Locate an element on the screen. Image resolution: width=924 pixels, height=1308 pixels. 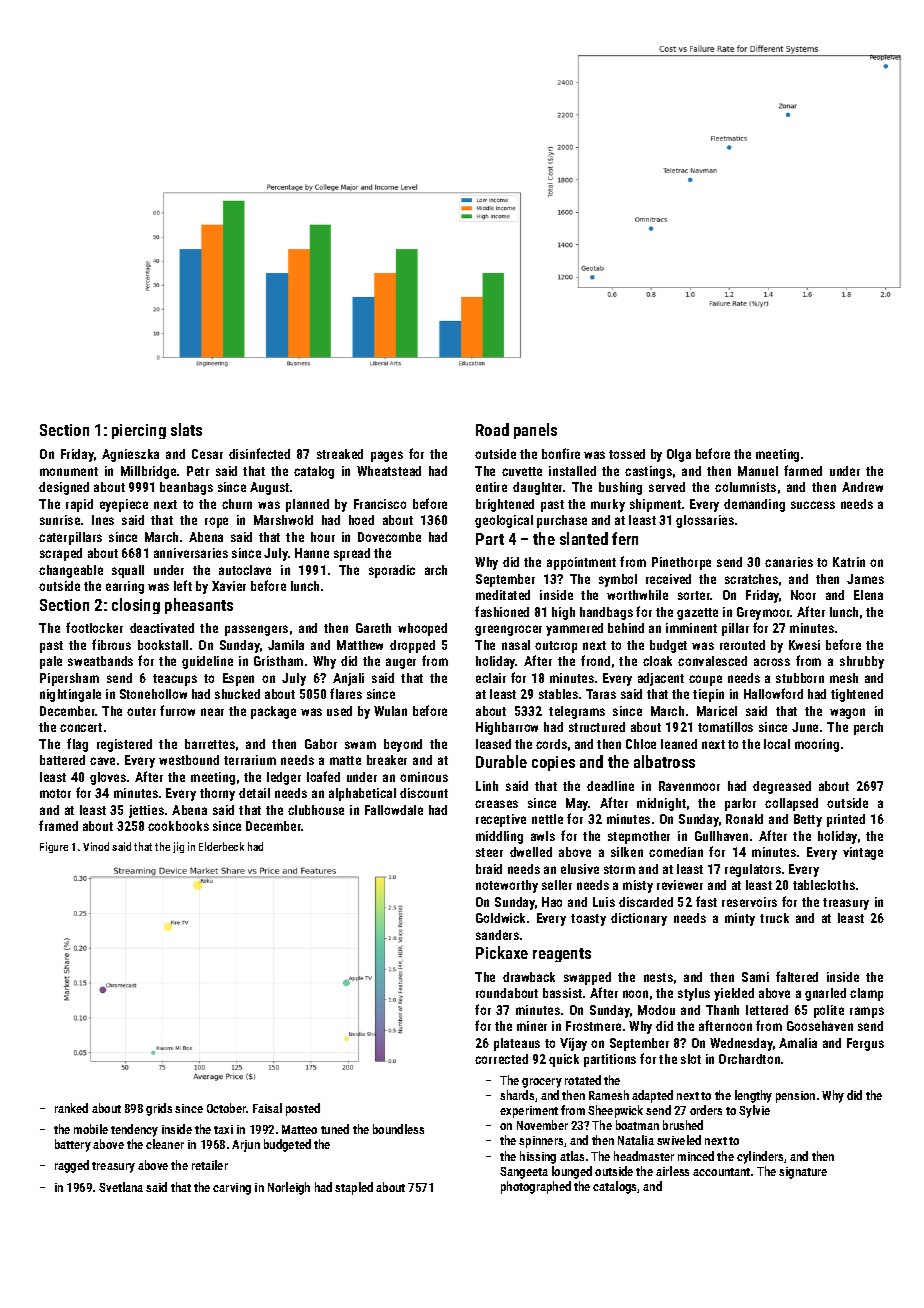
leaned is located at coordinates (679, 744).
